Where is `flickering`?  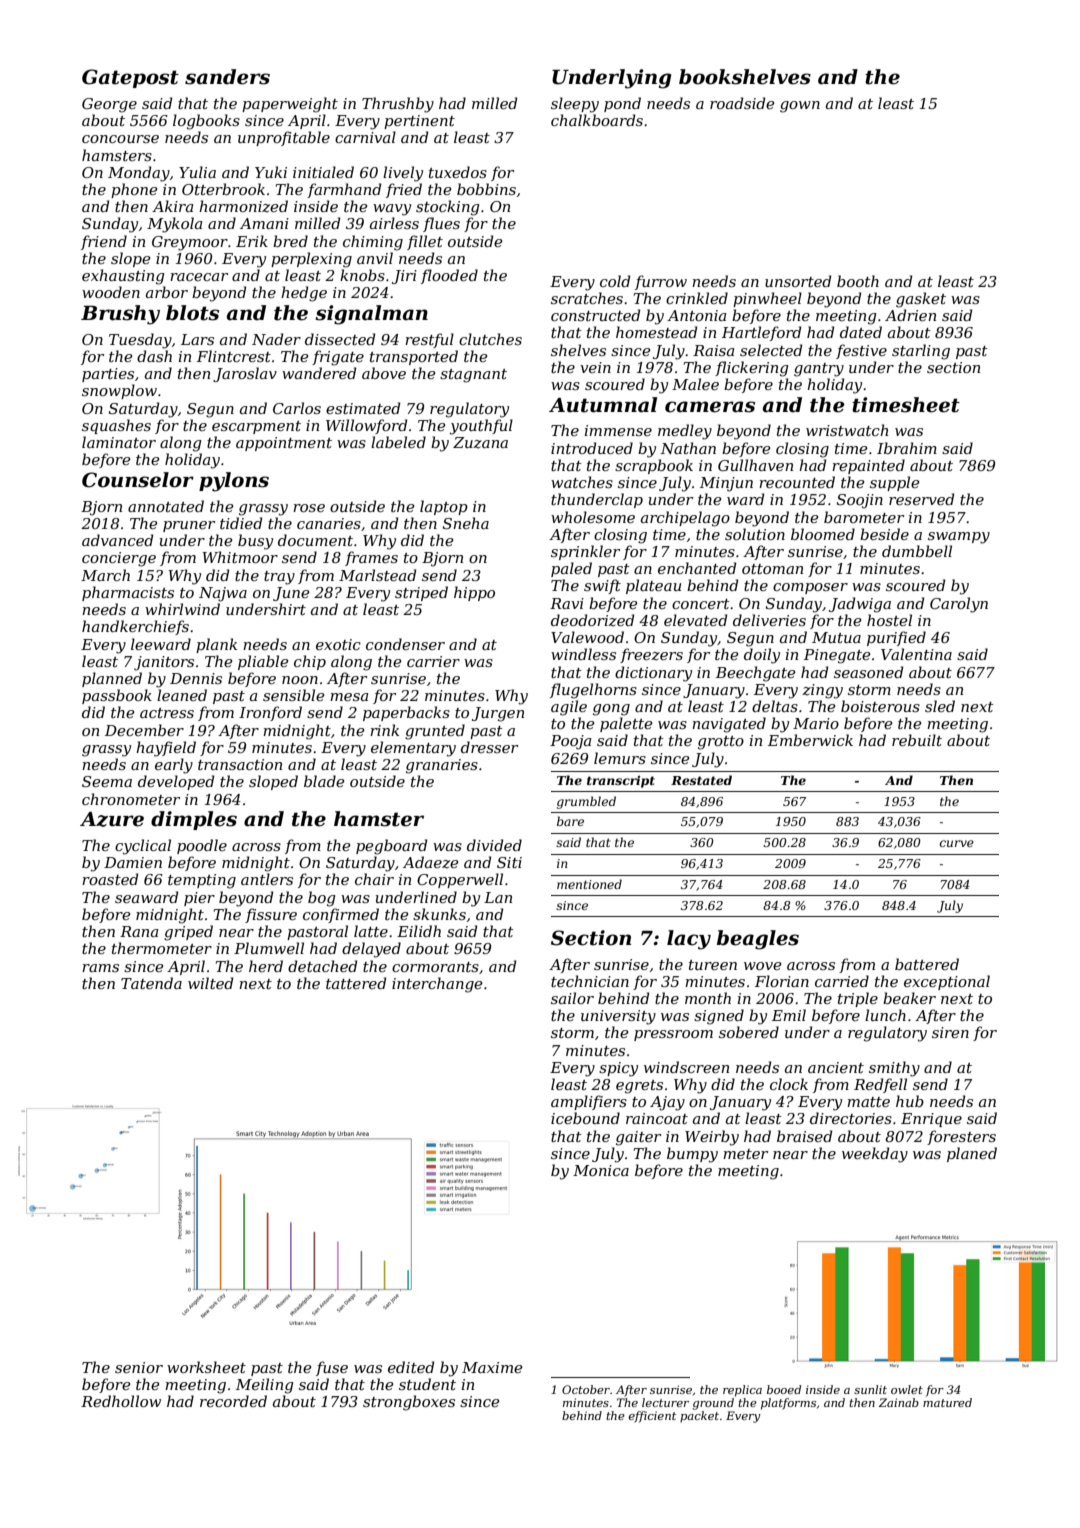 flickering is located at coordinates (751, 369).
